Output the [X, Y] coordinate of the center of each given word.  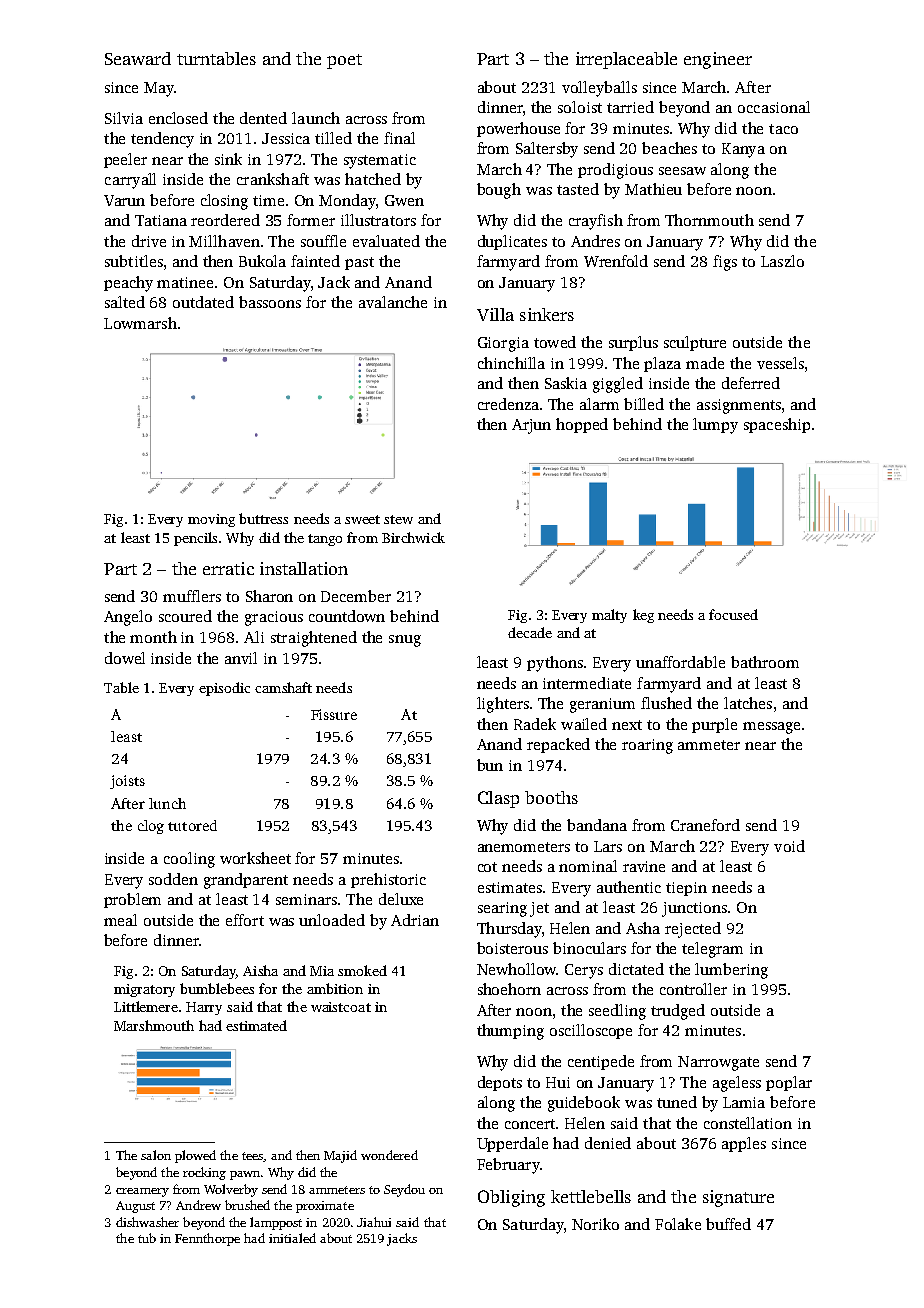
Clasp [498, 799]
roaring [647, 746]
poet [344, 61]
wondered [389, 1155]
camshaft [283, 687]
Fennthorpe [207, 1239]
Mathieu [653, 189]
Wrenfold [616, 261]
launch [316, 118]
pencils [195, 539]
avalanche [393, 302]
